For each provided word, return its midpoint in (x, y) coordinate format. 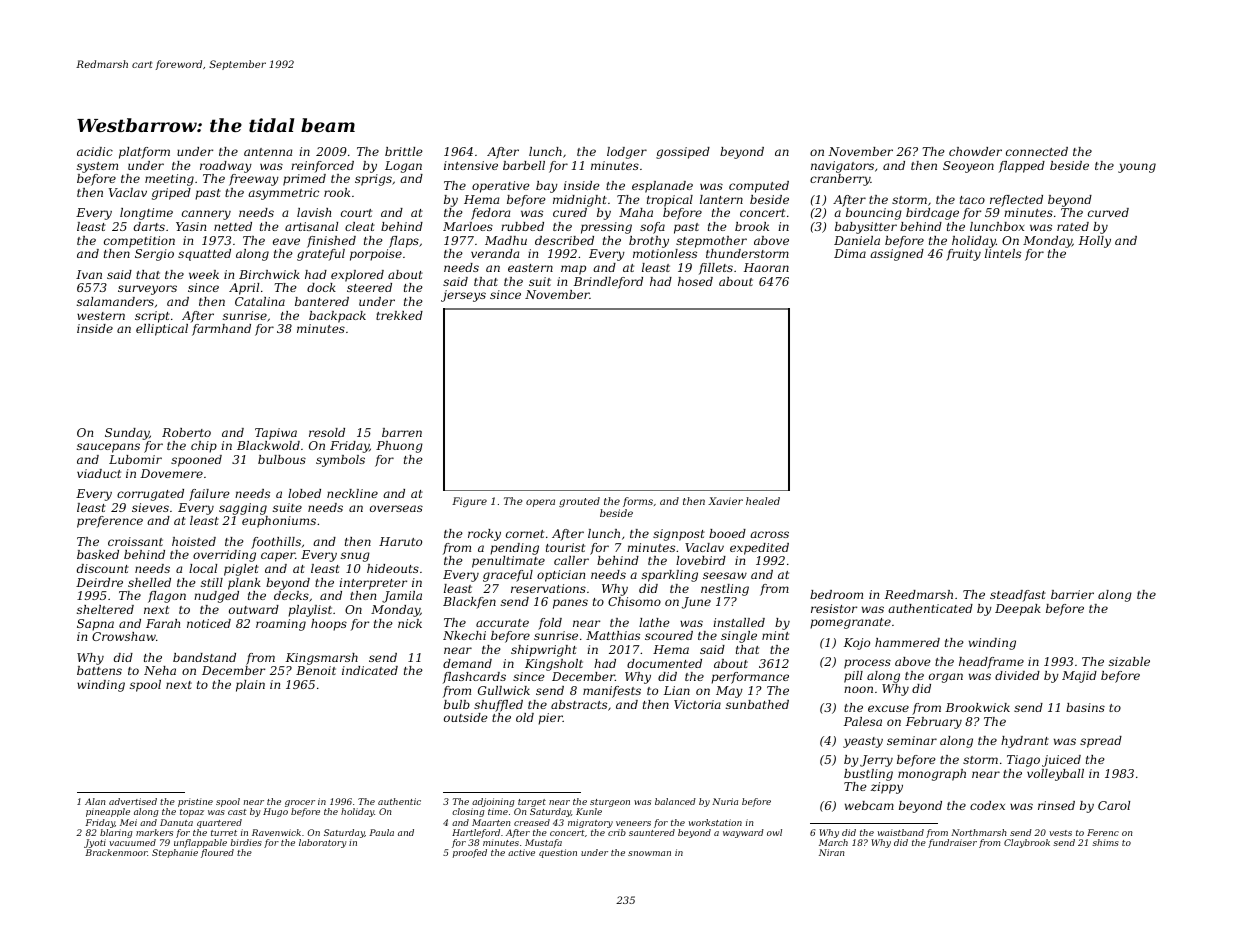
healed (763, 501)
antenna (268, 152)
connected (1037, 151)
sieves (150, 507)
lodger (627, 153)
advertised (133, 801)
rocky (484, 535)
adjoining (493, 803)
